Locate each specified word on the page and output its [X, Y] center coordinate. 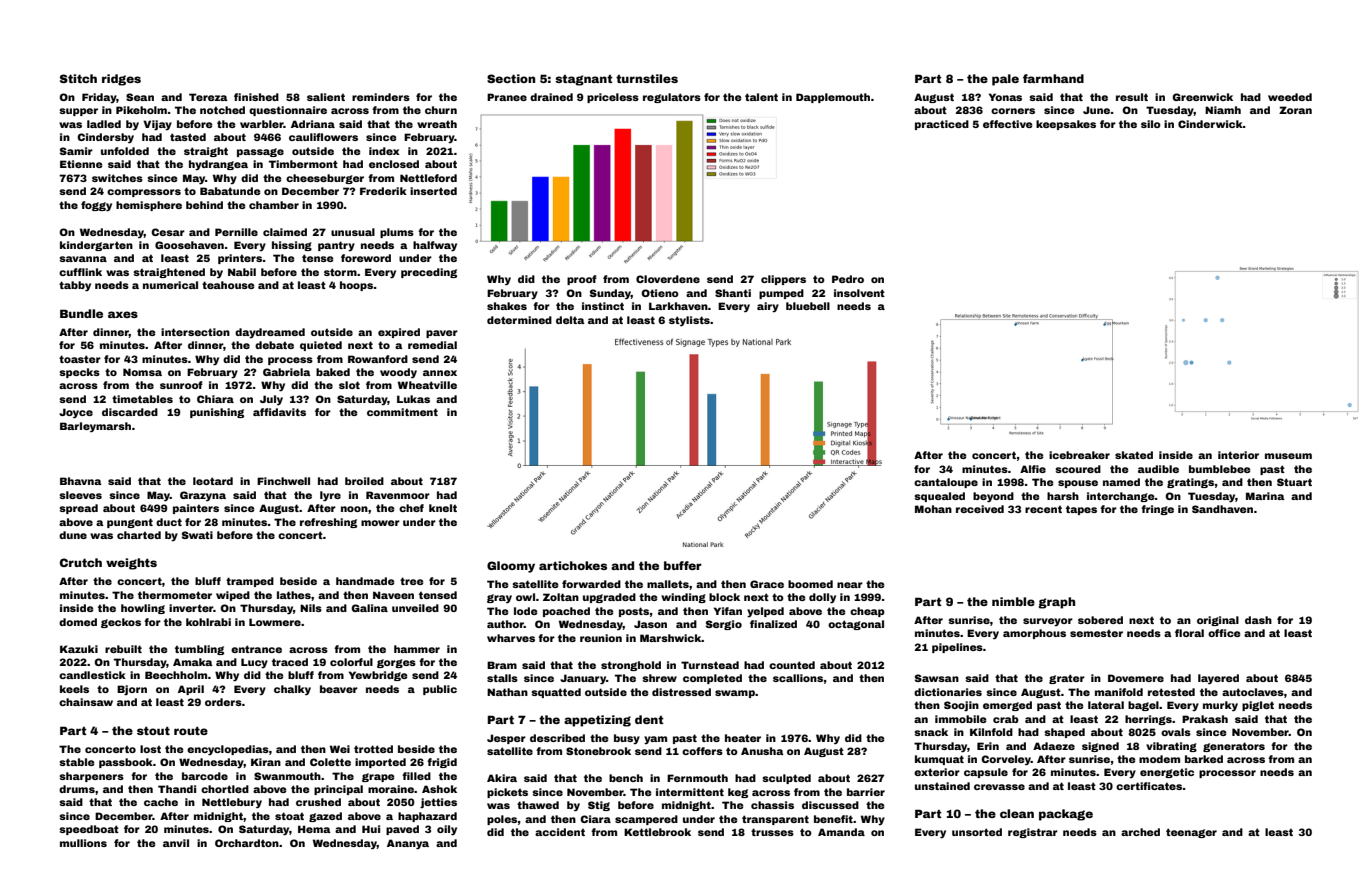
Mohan [933, 509]
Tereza [208, 97]
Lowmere [275, 622]
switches [117, 178]
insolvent [859, 293]
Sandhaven [1222, 509]
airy [768, 307]
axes [123, 314]
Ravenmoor [398, 495]
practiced [942, 125]
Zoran [1295, 110]
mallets [668, 584]
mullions [83, 843]
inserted [433, 191]
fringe [1157, 510]
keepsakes [1066, 125]
